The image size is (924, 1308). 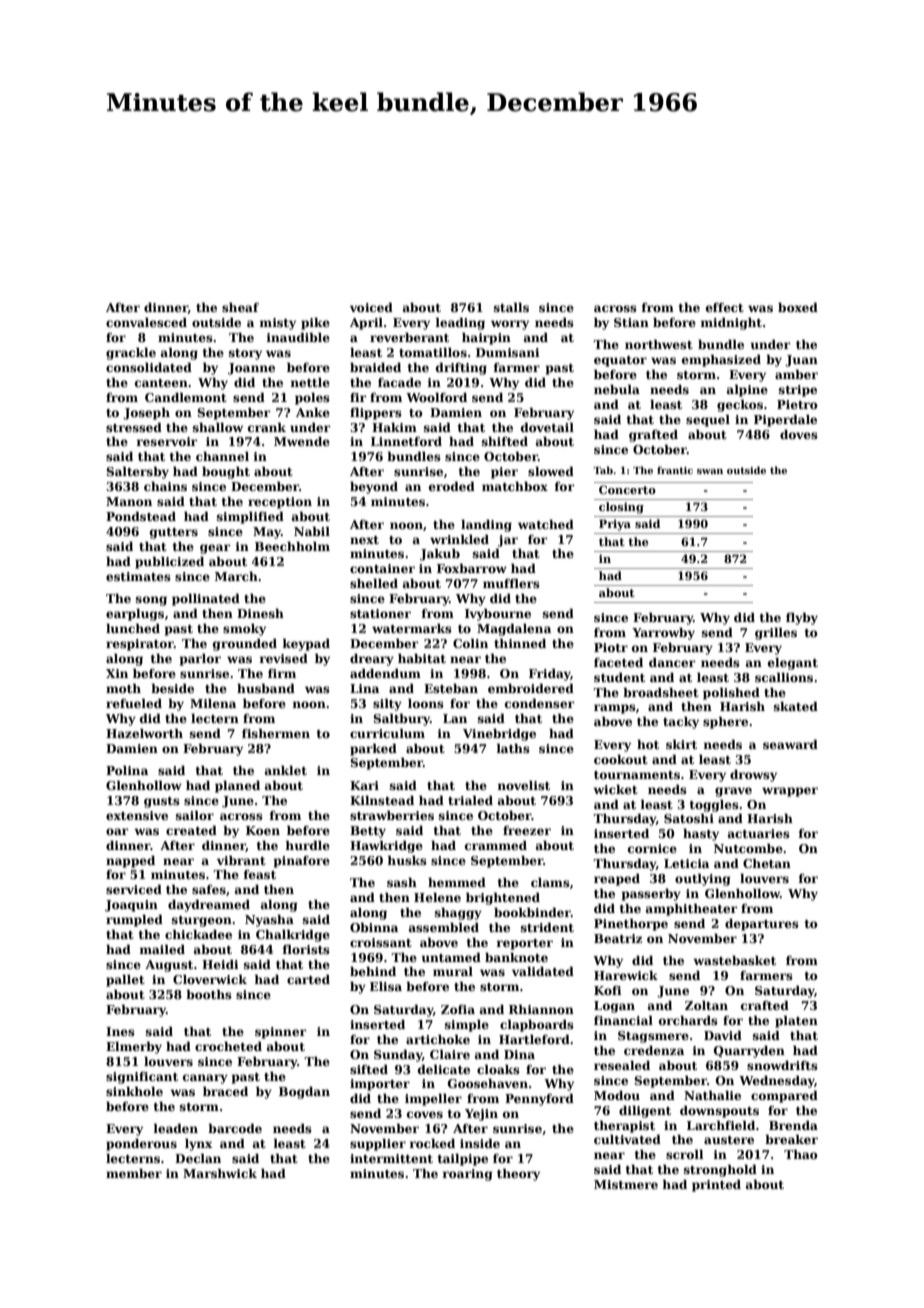 I want to click on polished, so click(x=731, y=693).
